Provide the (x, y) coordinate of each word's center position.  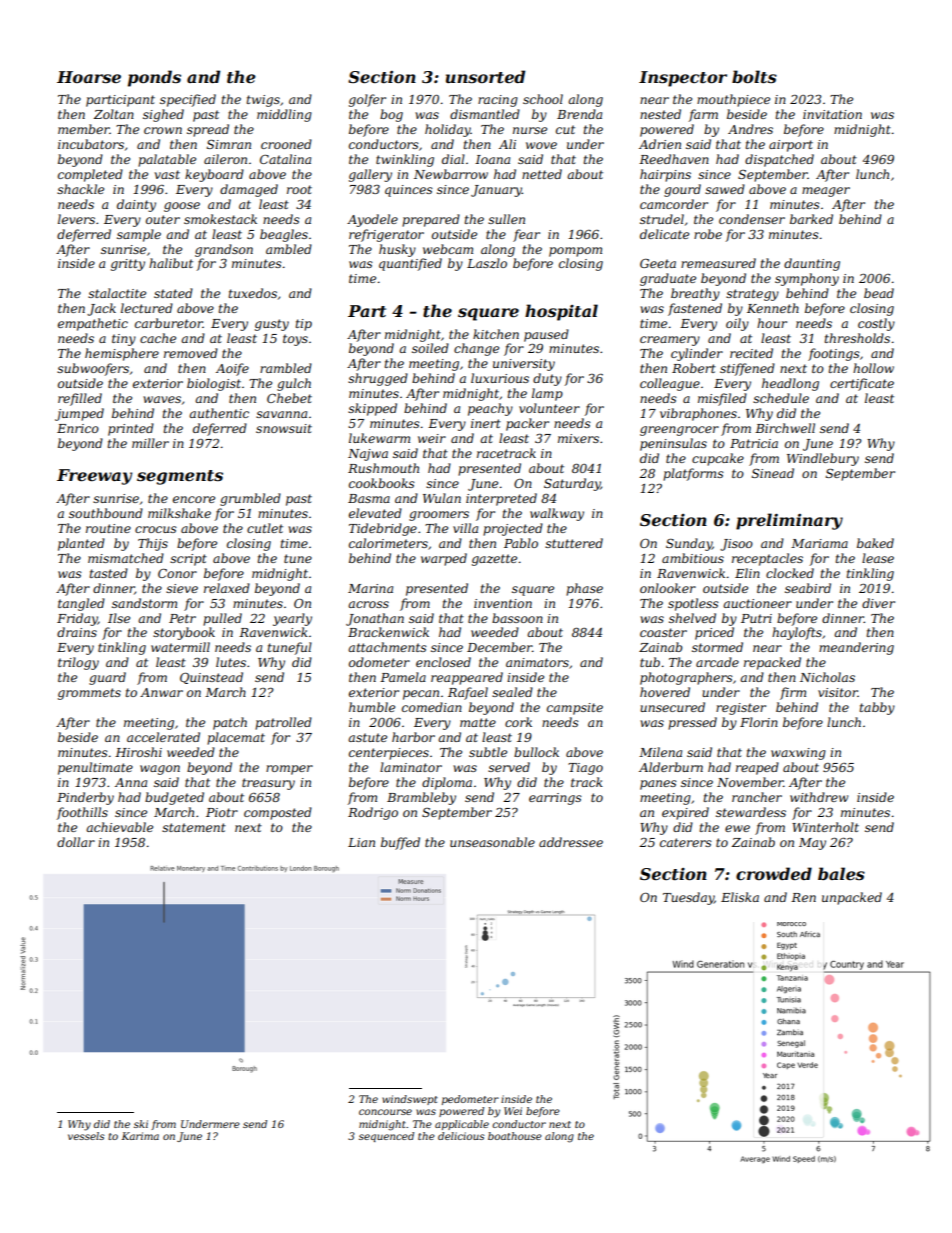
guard (107, 678)
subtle (488, 752)
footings (834, 354)
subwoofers (93, 369)
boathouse (515, 1136)
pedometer (470, 1100)
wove (541, 145)
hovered (665, 692)
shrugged (378, 379)
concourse (385, 1112)
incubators (91, 144)
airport (791, 146)
